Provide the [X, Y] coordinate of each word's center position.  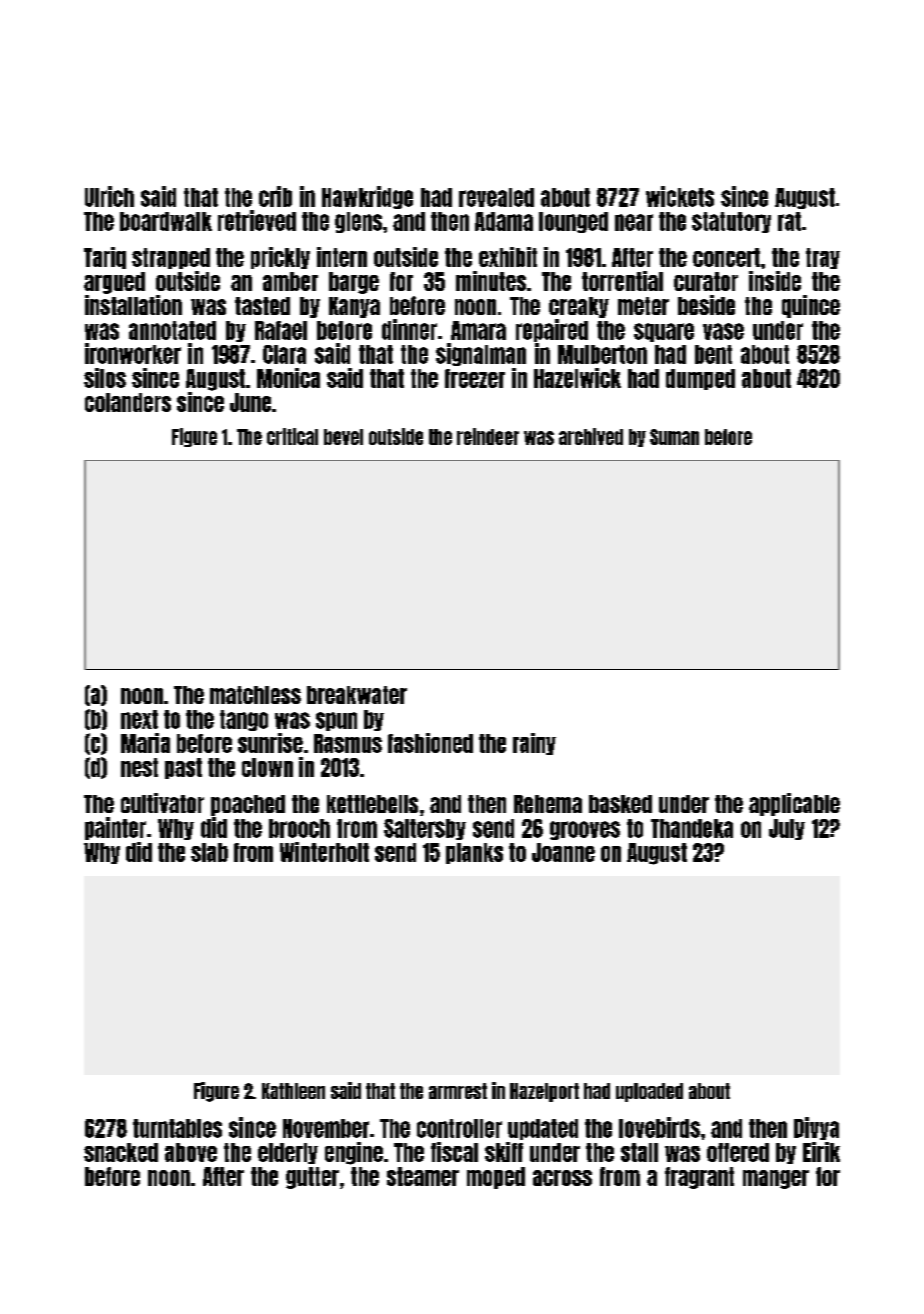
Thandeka [692, 828]
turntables [177, 1128]
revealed [496, 197]
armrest [458, 1091]
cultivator [162, 803]
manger [776, 1179]
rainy [534, 744]
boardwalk [166, 221]
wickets [680, 196]
